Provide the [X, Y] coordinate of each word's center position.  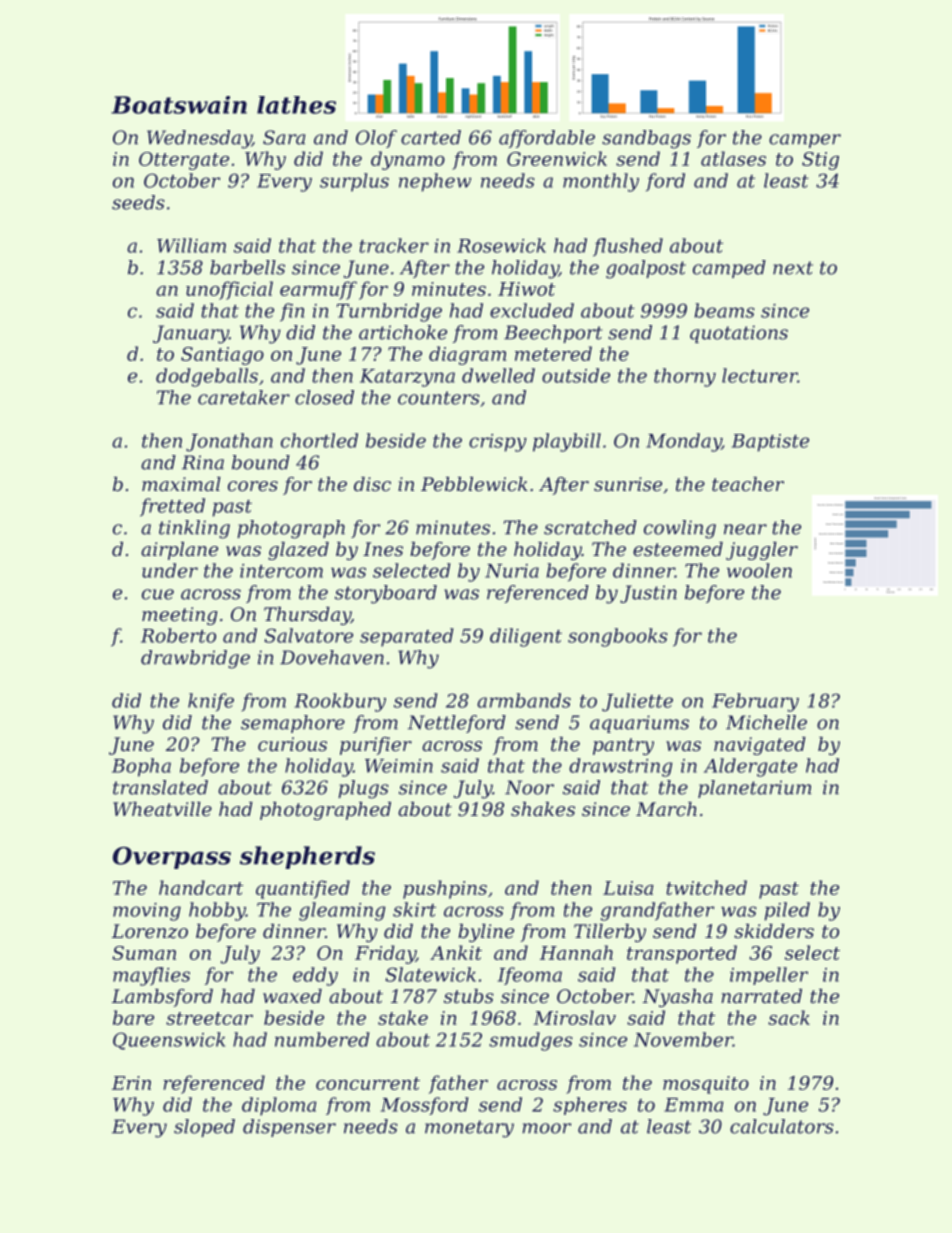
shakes [543, 809]
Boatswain [179, 105]
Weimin [399, 766]
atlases [733, 158]
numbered [322, 1039]
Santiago [222, 356]
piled [787, 911]
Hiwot [526, 289]
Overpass [172, 858]
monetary [469, 1129]
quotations [739, 334]
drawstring [621, 767]
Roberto [178, 635]
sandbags [646, 139]
